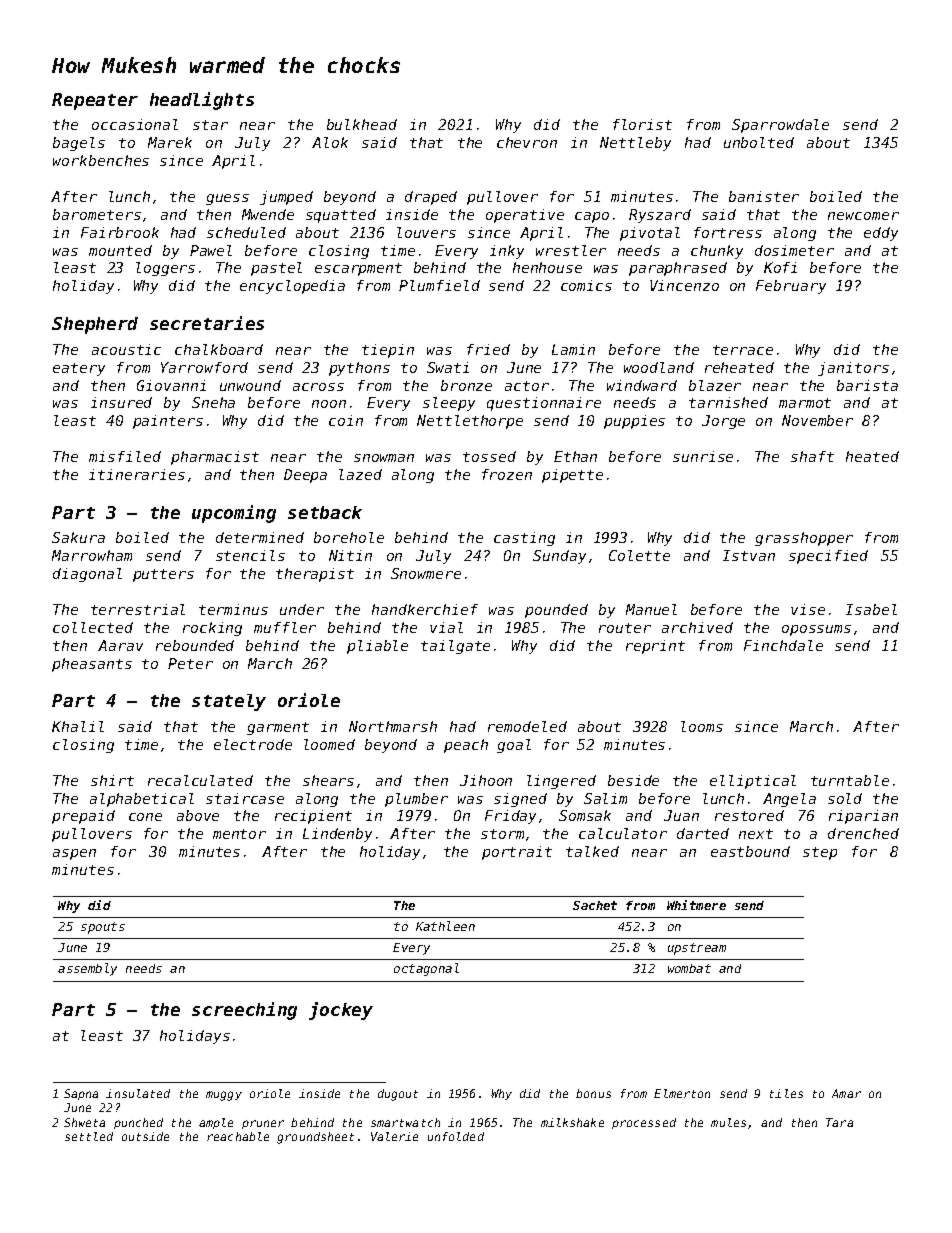 Image resolution: width=952 pixels, height=1233 pixels. What do you see at coordinates (315, 1138) in the screenshot?
I see `groundsheet` at bounding box center [315, 1138].
